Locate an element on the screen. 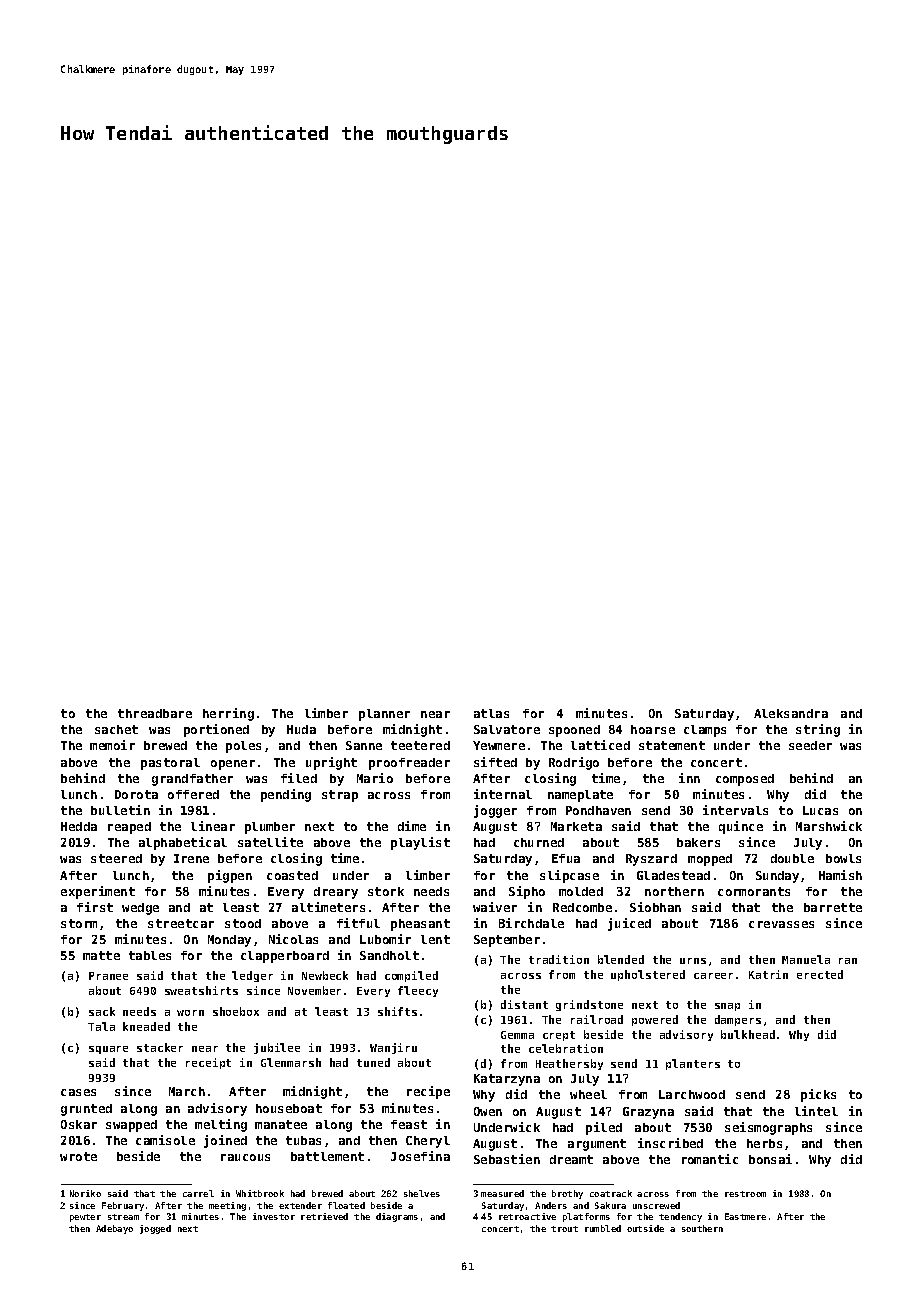 This screenshot has height=1308, width=924. Katarzyna is located at coordinates (507, 1080).
